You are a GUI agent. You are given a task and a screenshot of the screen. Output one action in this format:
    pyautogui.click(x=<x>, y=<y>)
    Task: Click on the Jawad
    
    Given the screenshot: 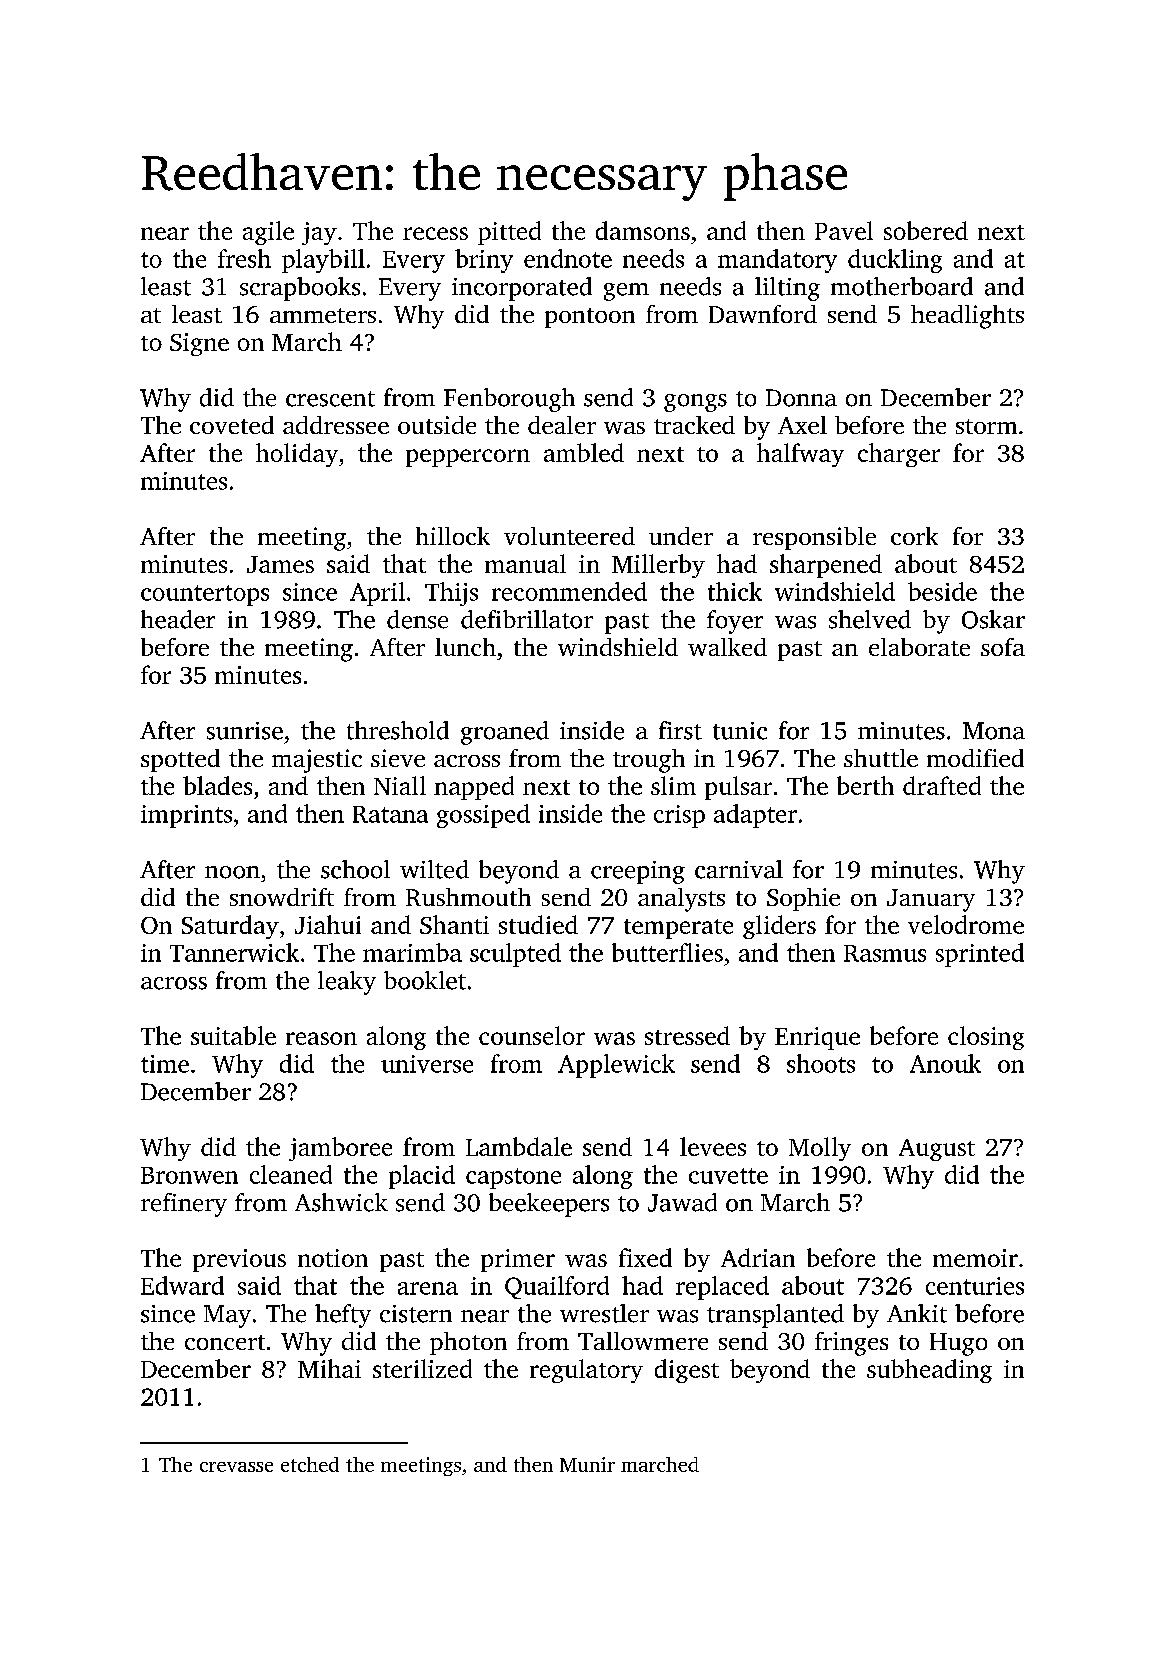 What is the action you would take?
    pyautogui.click(x=682, y=1202)
